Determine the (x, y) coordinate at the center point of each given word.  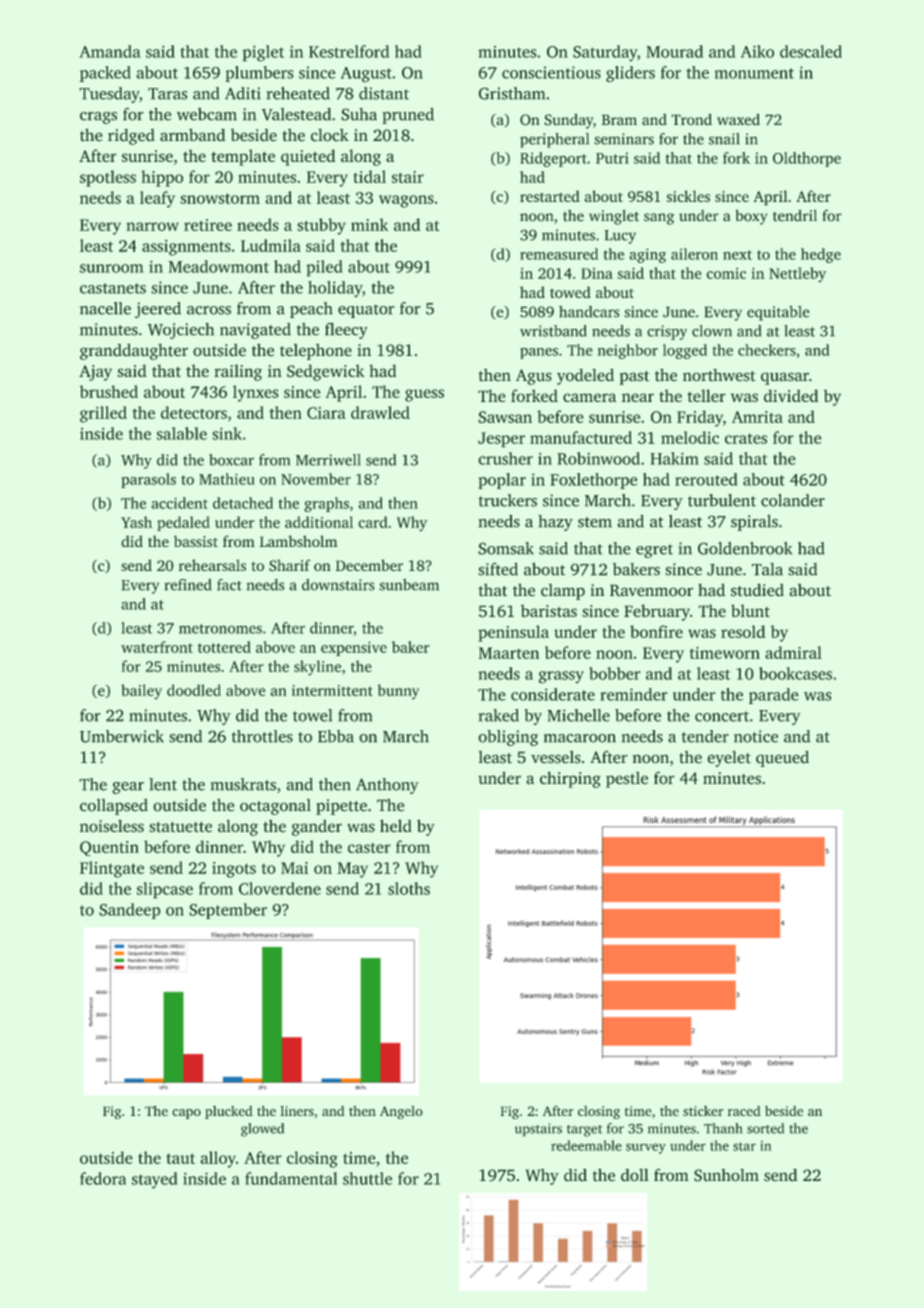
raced (744, 1111)
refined (188, 585)
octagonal (275, 807)
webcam (207, 114)
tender (705, 736)
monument (754, 73)
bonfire (656, 631)
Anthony (387, 786)
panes (539, 353)
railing (238, 372)
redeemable (586, 1145)
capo (186, 1114)
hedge (821, 255)
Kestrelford (349, 51)
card (373, 522)
